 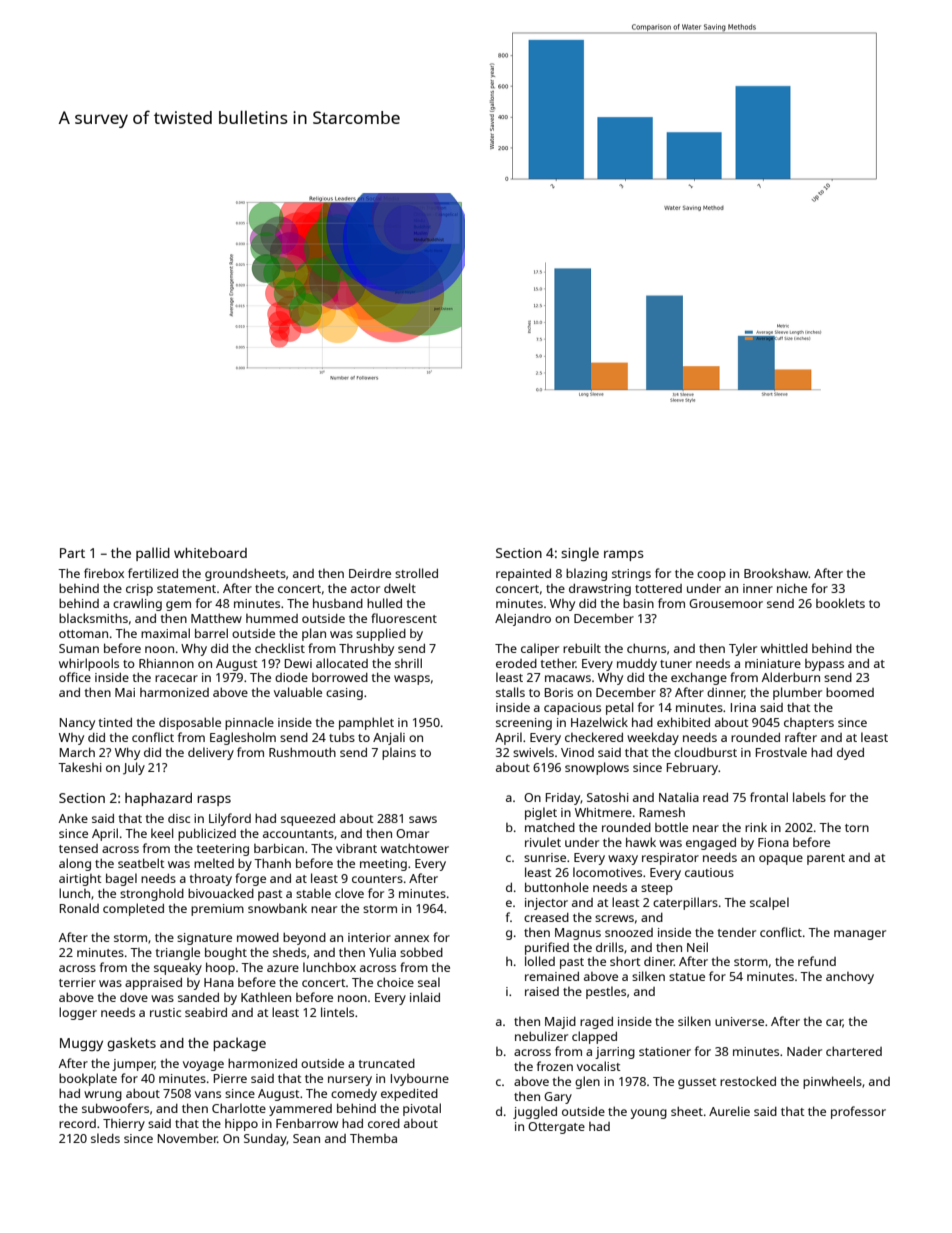 I want to click on squeezed, so click(x=308, y=820).
